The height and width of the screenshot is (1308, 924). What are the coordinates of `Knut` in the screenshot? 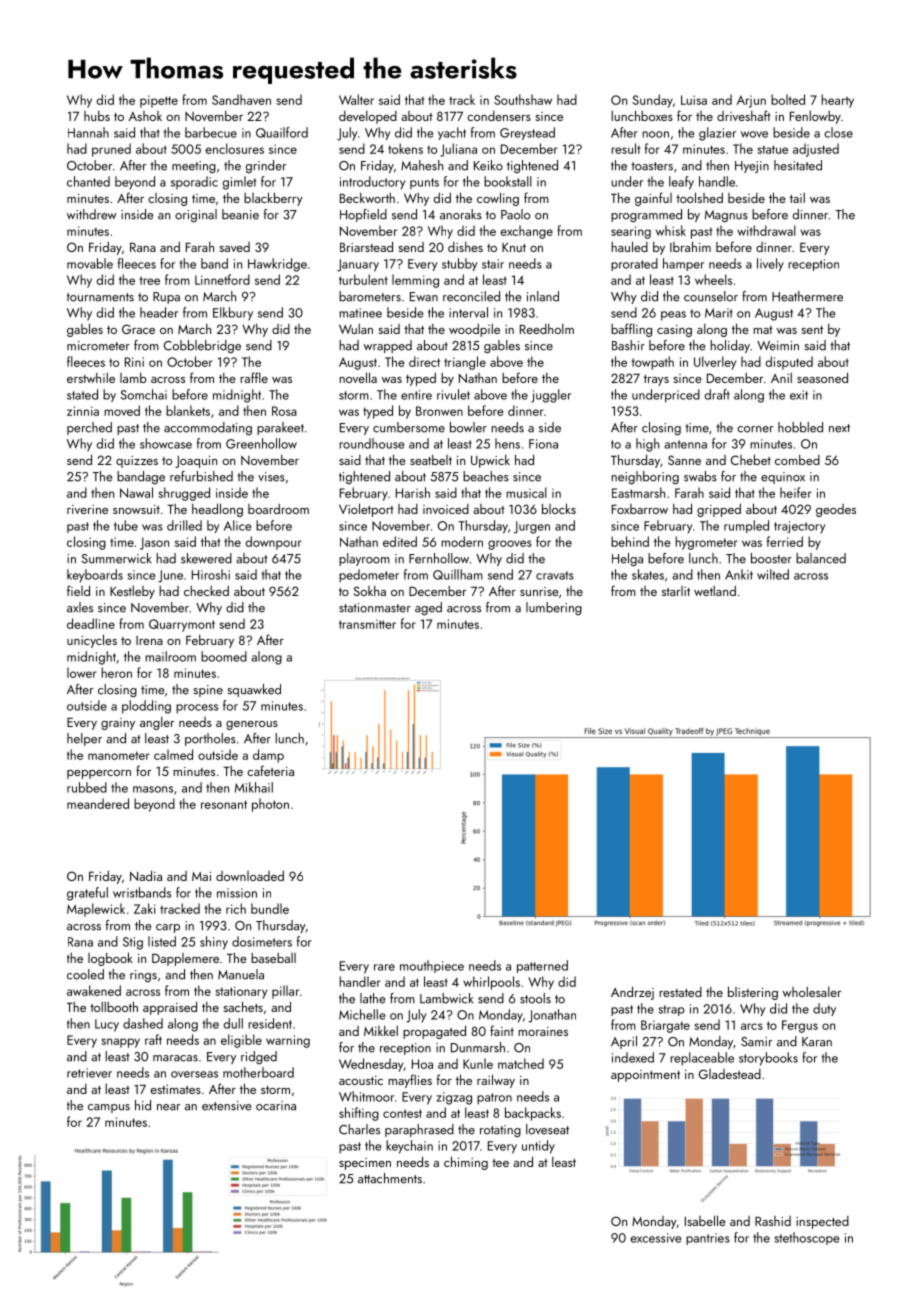 It's located at (514, 247).
